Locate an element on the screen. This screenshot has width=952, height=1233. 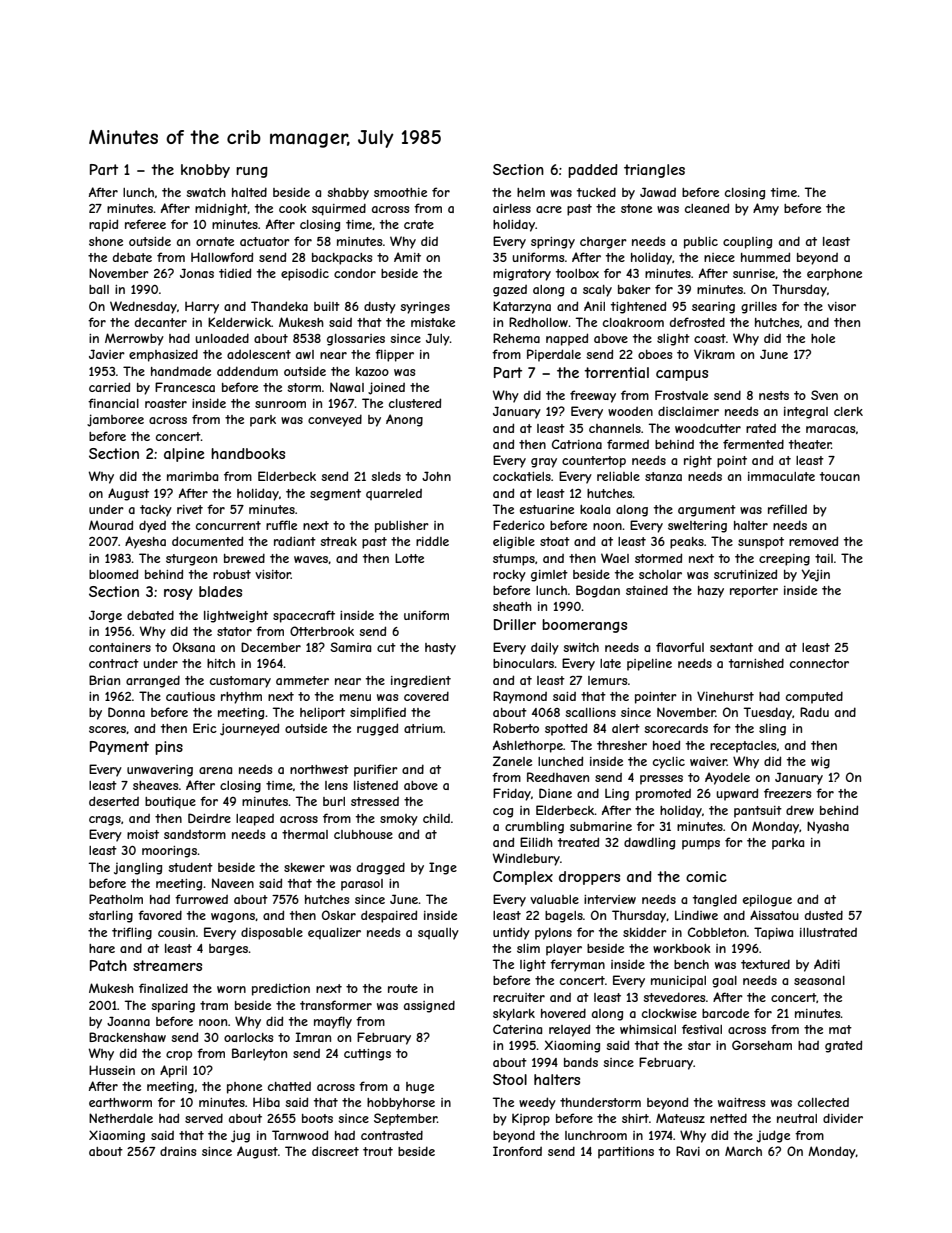
judge is located at coordinates (773, 1136).
